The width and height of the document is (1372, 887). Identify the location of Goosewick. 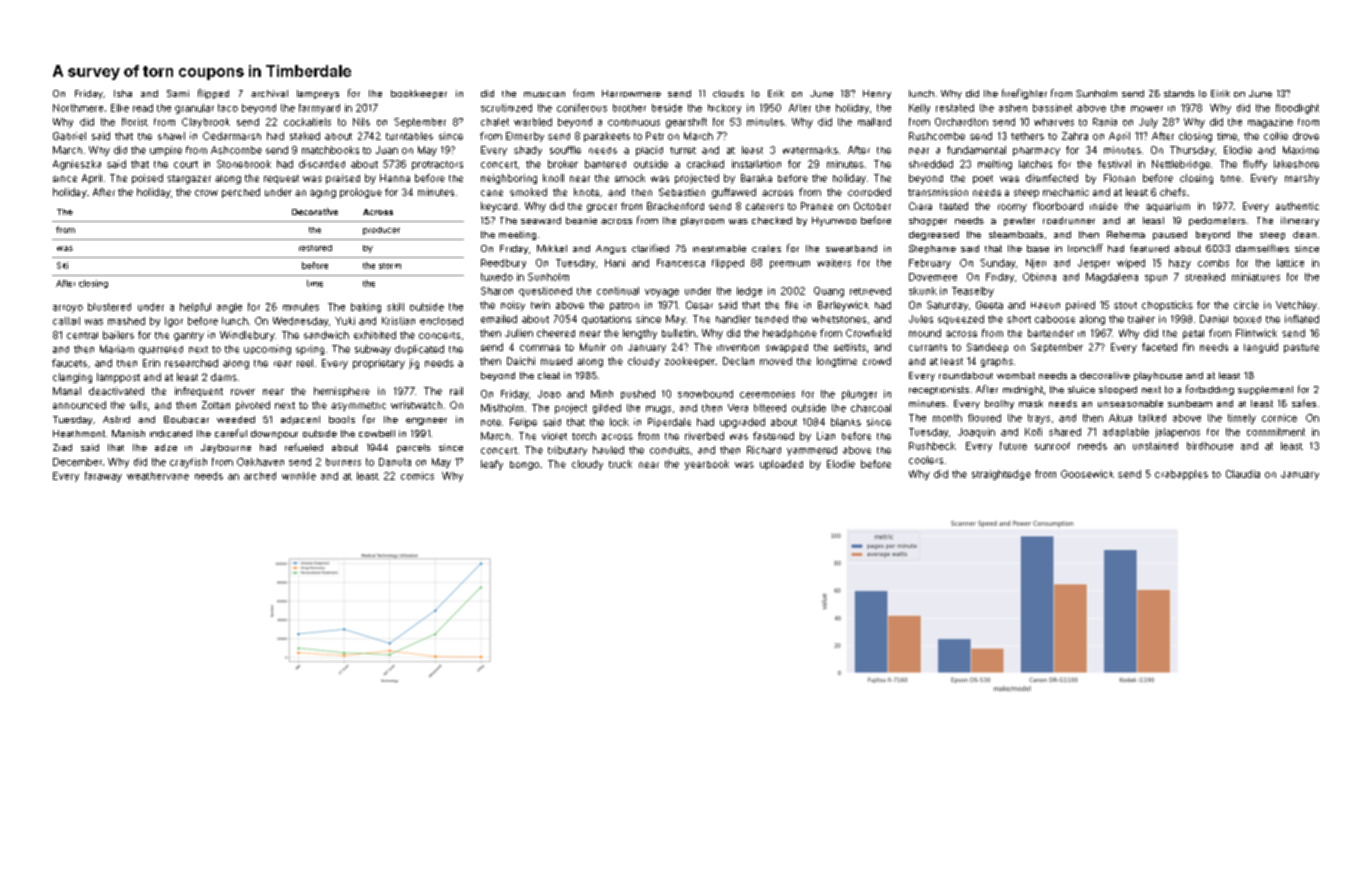
(1087, 474).
